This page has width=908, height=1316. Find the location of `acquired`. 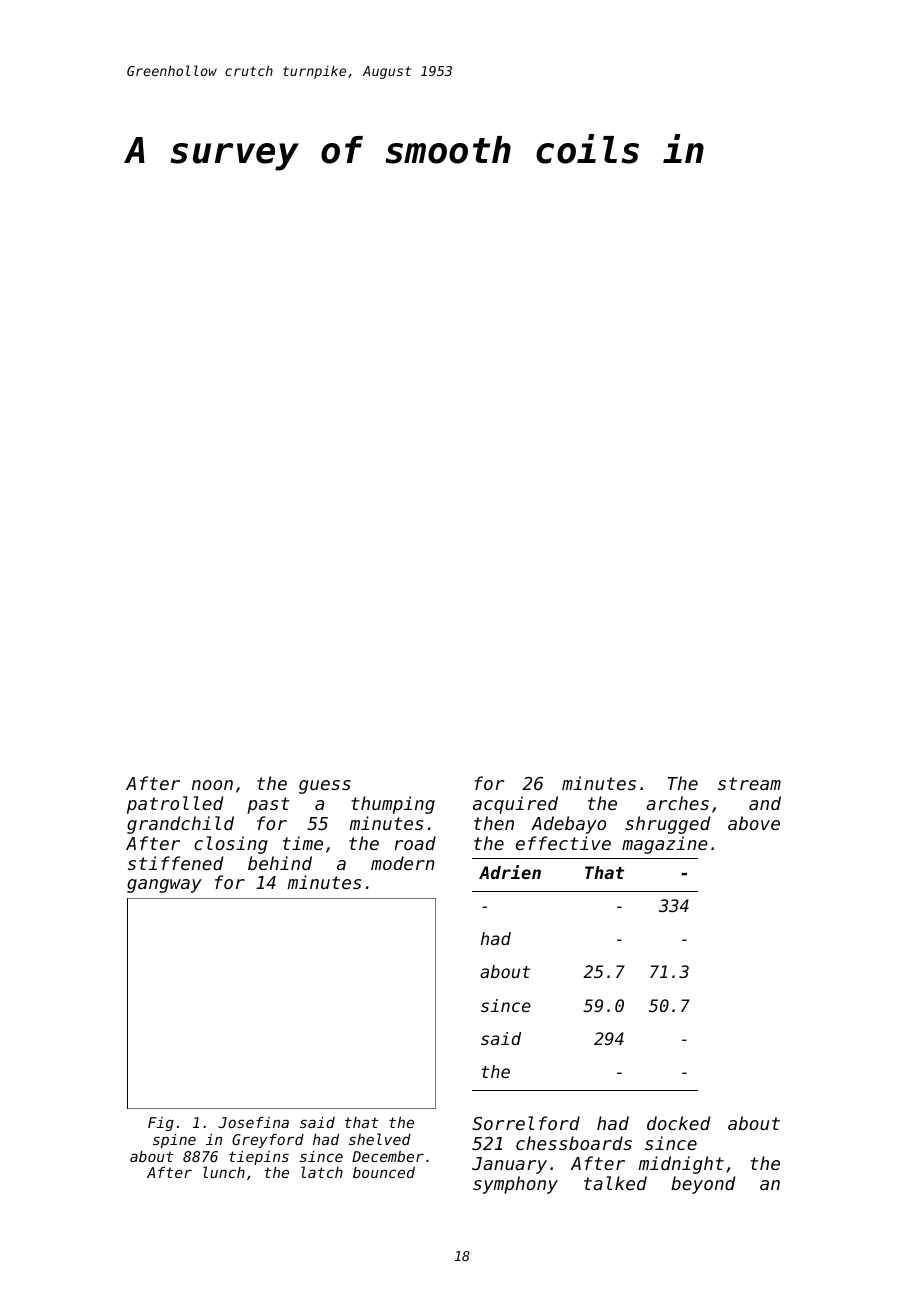

acquired is located at coordinates (515, 805).
